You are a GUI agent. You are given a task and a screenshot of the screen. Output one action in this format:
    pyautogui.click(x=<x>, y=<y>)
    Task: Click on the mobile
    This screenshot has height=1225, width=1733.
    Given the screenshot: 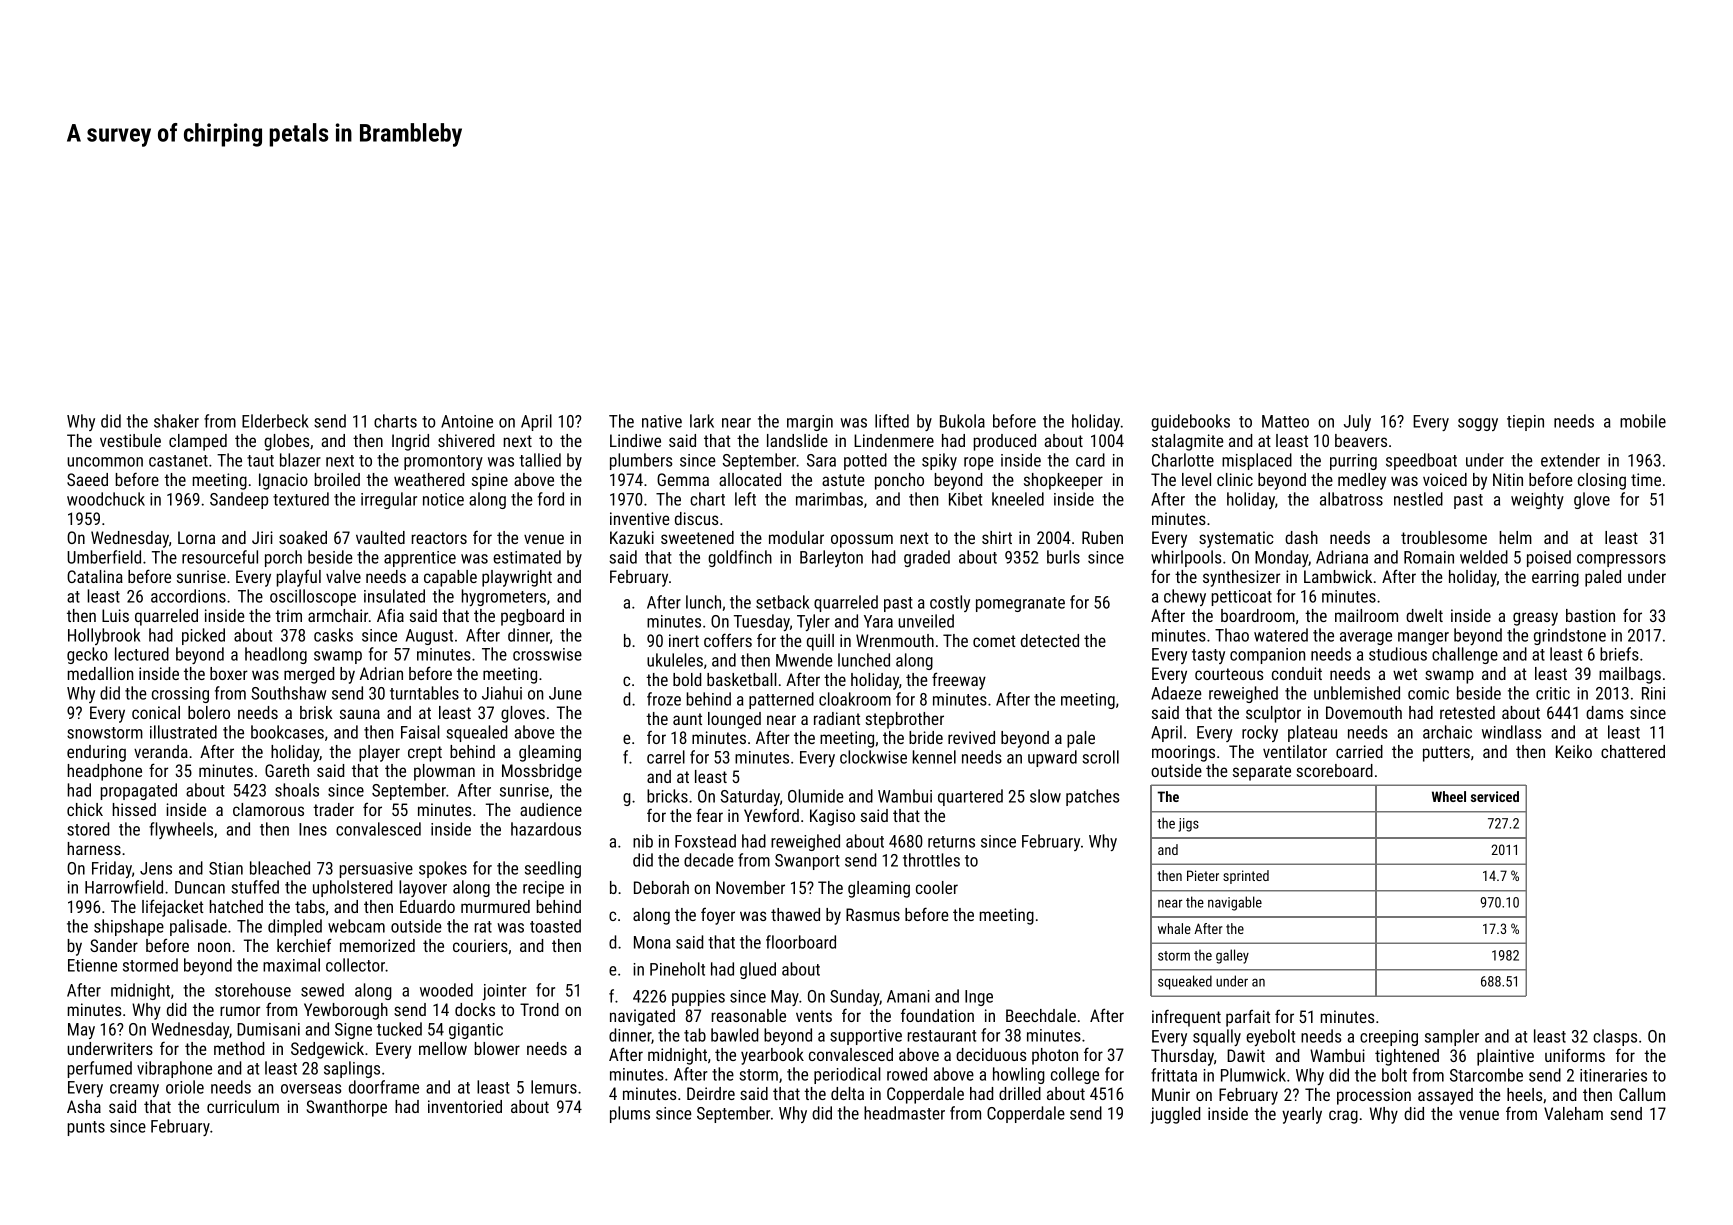 What is the action you would take?
    pyautogui.click(x=1643, y=421)
